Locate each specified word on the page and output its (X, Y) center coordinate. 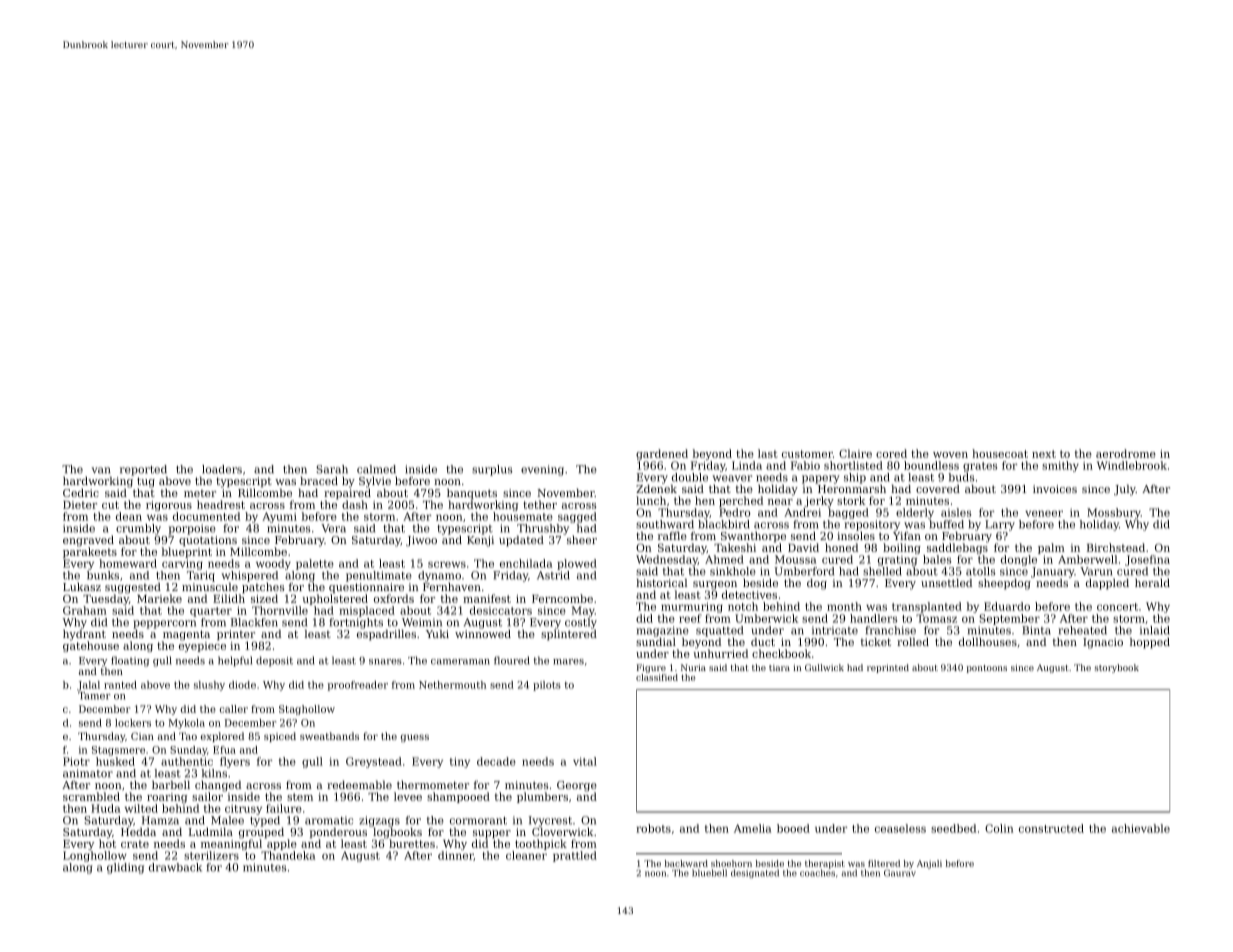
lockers (133, 723)
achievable (1141, 828)
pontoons (987, 669)
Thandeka (288, 855)
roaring (167, 798)
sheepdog (1004, 584)
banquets (472, 494)
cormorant (478, 821)
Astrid (553, 575)
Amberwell (1087, 559)
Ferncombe (562, 598)
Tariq (201, 576)
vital (585, 761)
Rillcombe (265, 492)
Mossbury (1114, 513)
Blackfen (254, 622)
